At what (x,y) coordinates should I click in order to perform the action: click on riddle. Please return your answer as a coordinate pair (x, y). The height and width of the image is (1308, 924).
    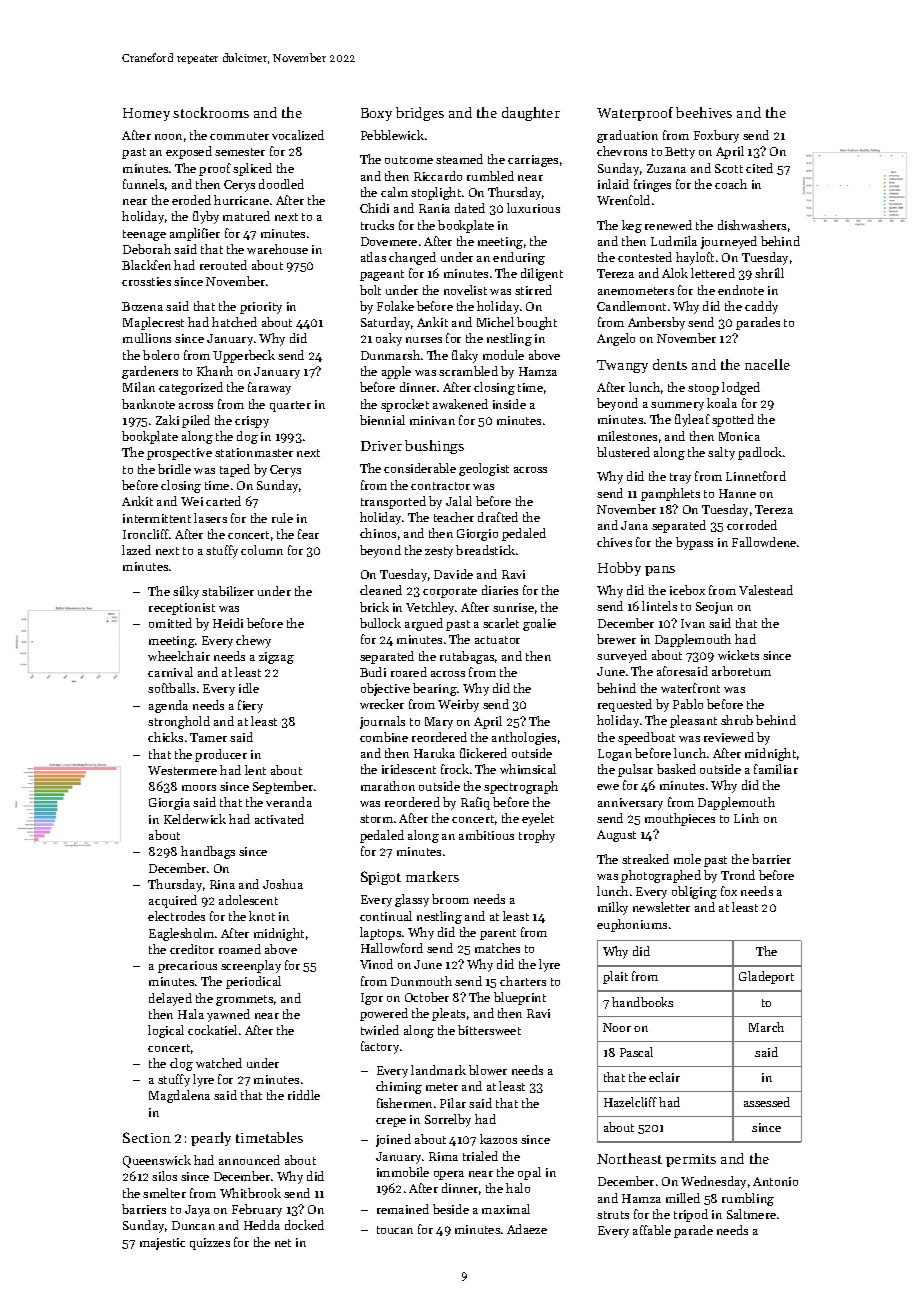
    Looking at the image, I should click on (304, 1095).
